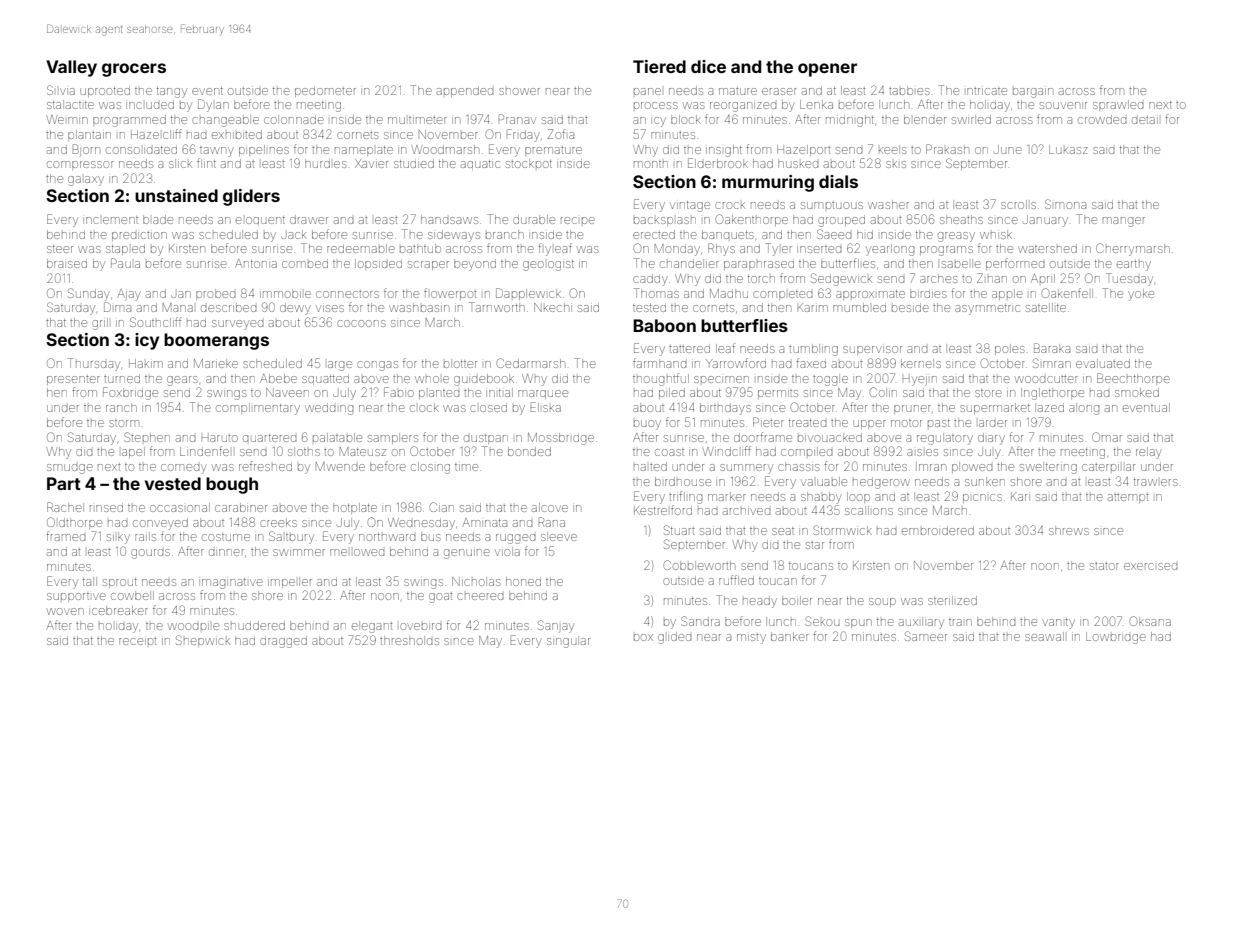 The height and width of the screenshot is (952, 1233). Describe the element at coordinates (1068, 149) in the screenshot. I see `Lukasz` at that location.
